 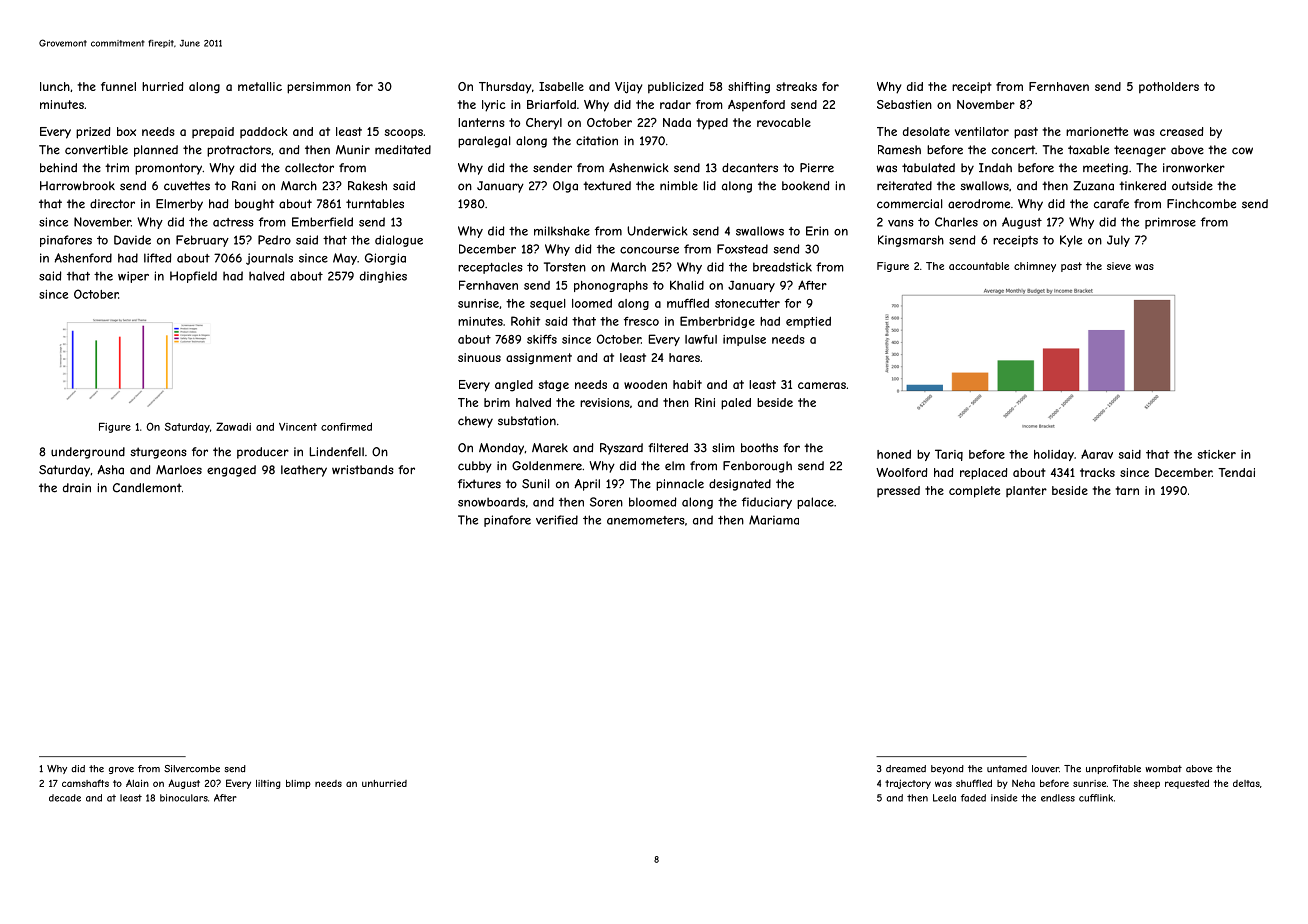 I want to click on hares, so click(x=684, y=357).
